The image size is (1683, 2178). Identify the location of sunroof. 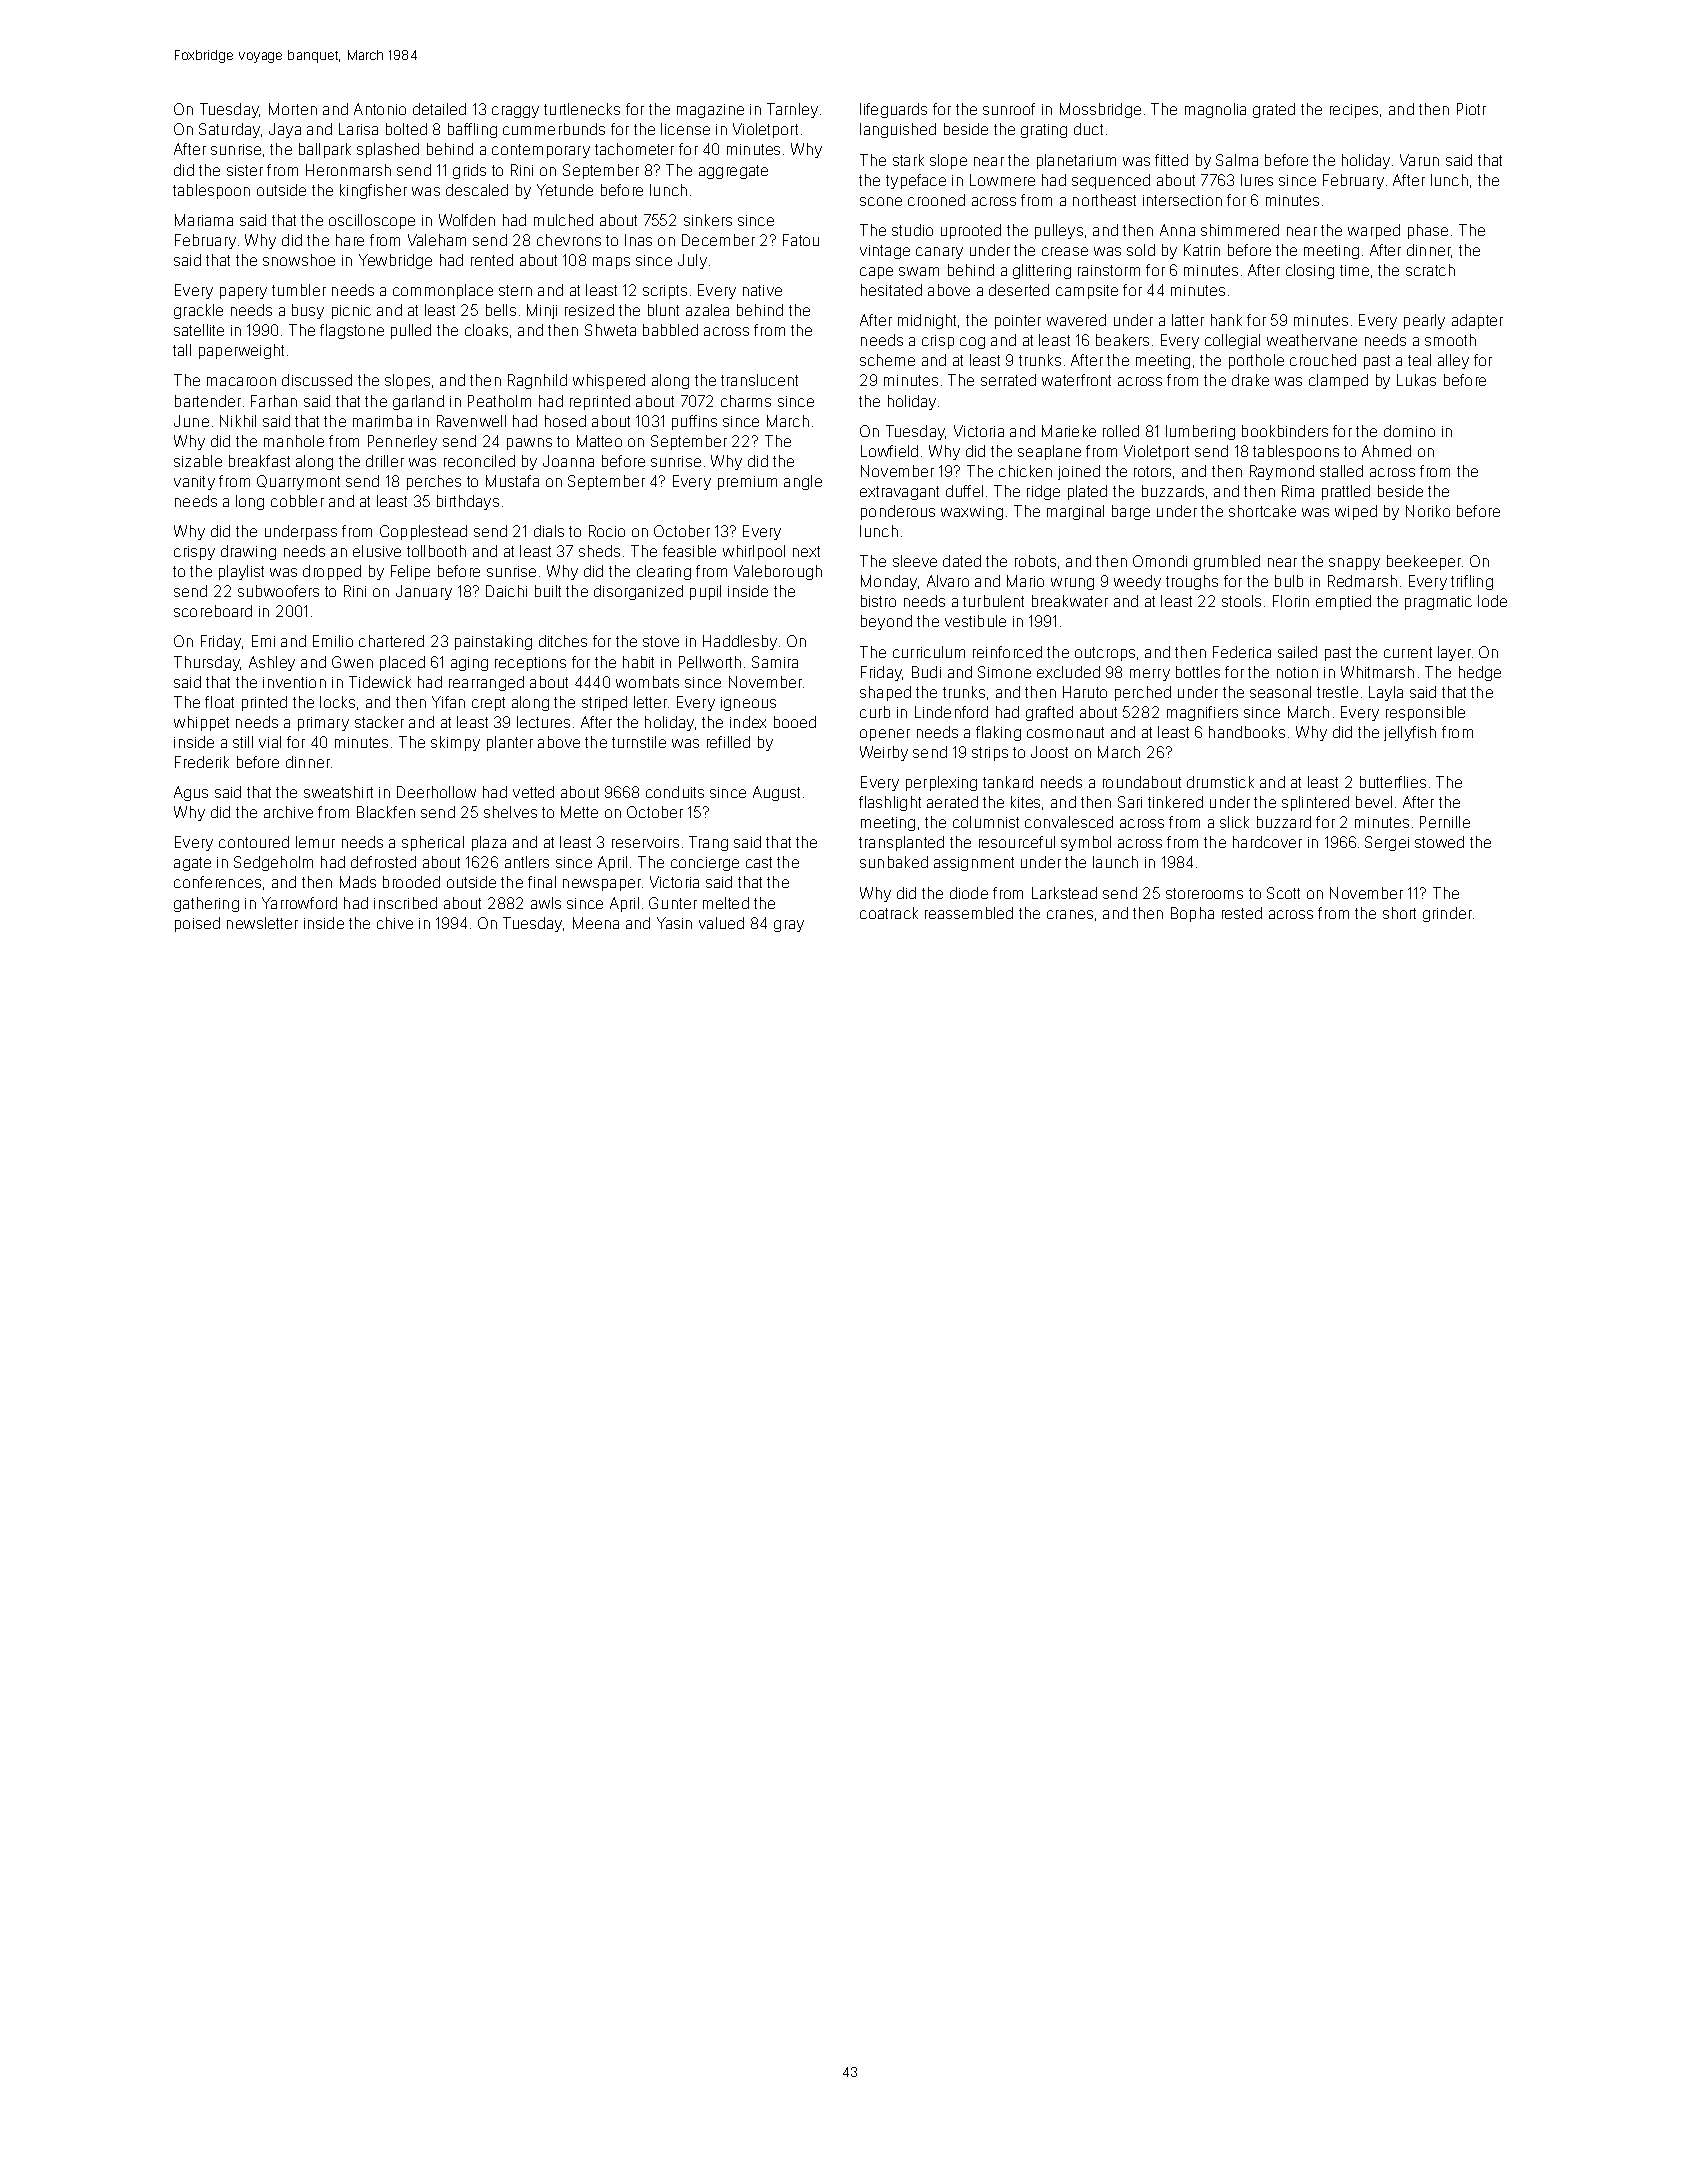
(1009, 109).
